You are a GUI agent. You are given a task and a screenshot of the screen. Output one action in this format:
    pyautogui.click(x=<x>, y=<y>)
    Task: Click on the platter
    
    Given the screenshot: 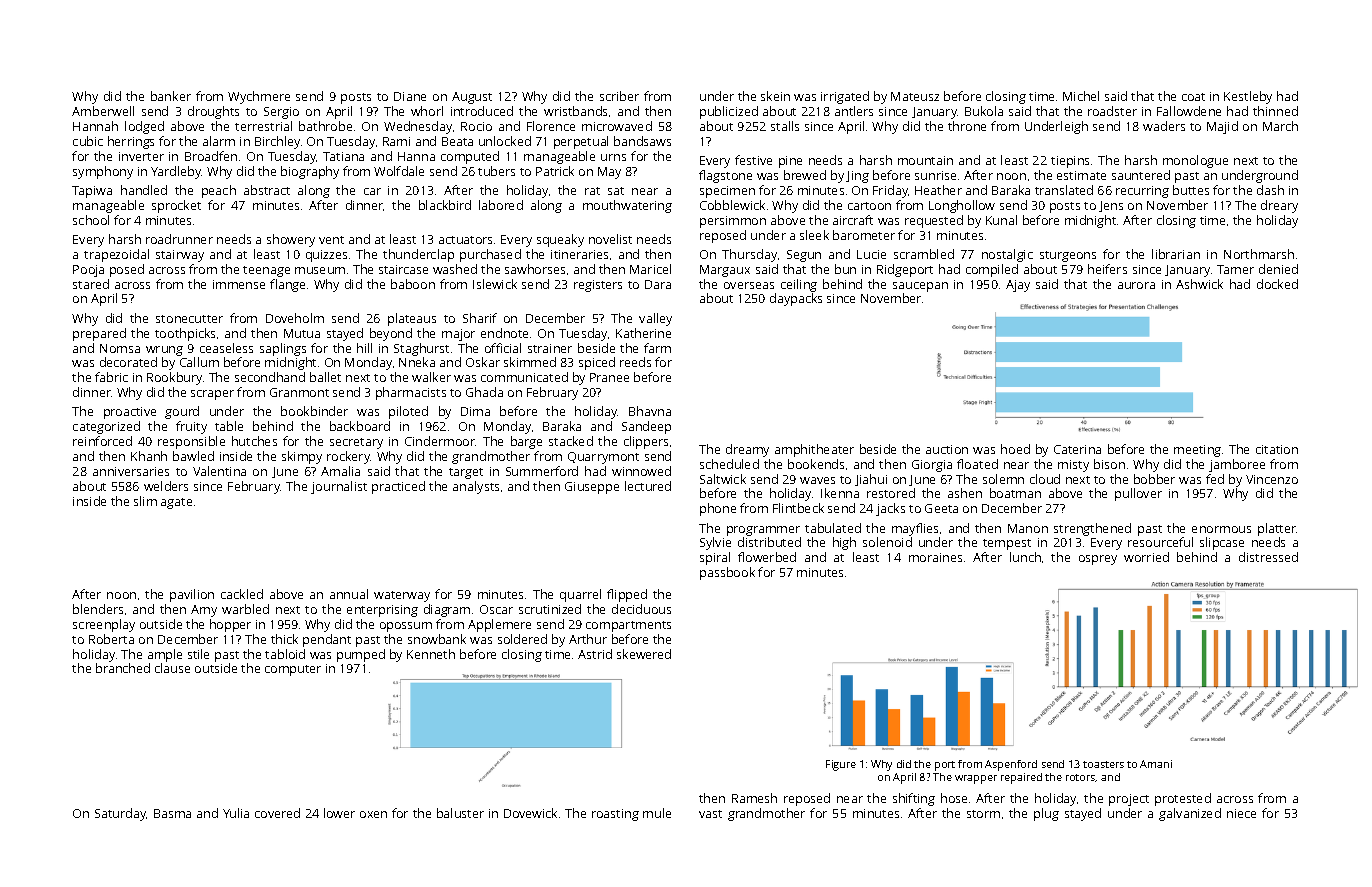 What is the action you would take?
    pyautogui.click(x=1277, y=529)
